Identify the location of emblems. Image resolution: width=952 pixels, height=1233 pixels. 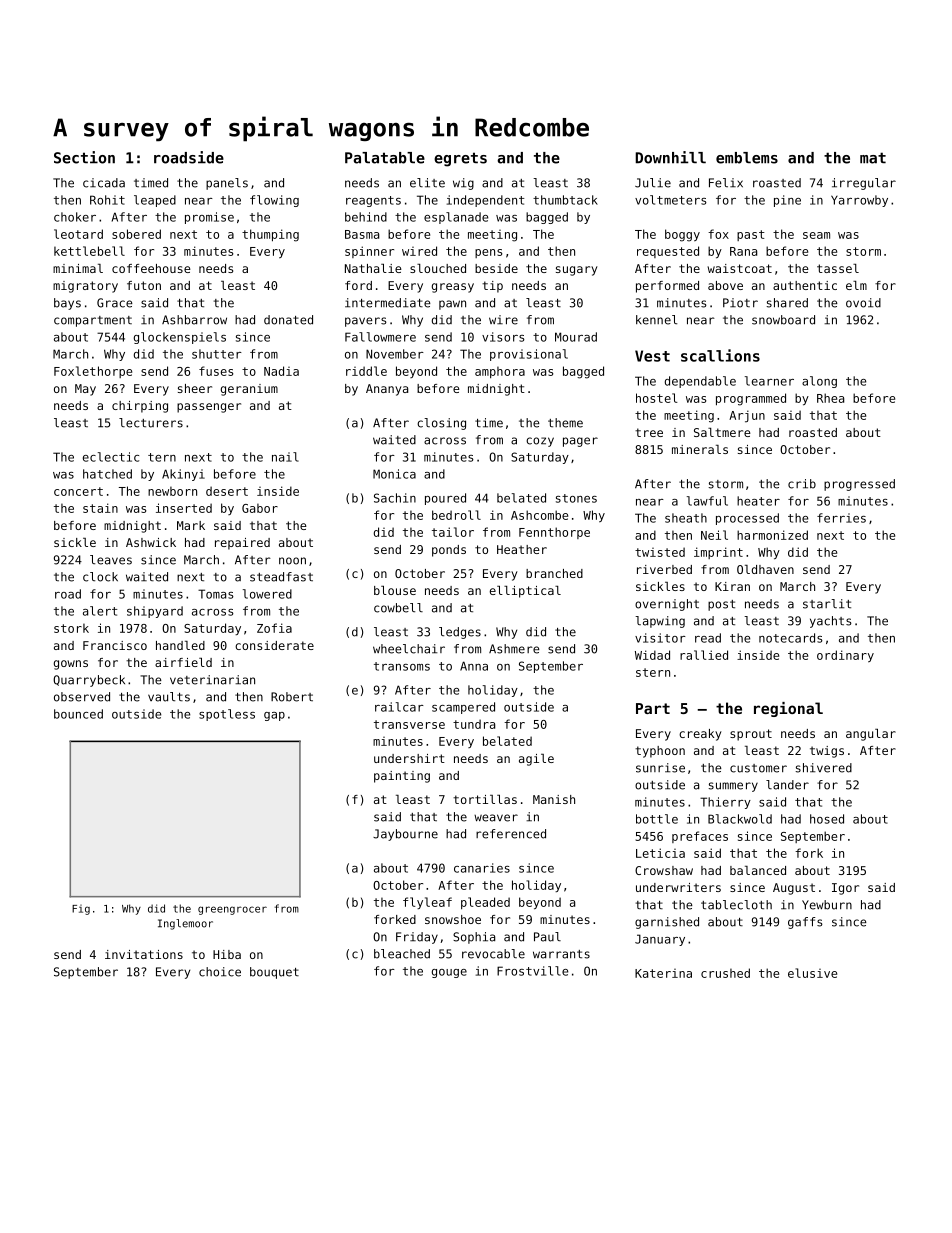
(747, 158).
